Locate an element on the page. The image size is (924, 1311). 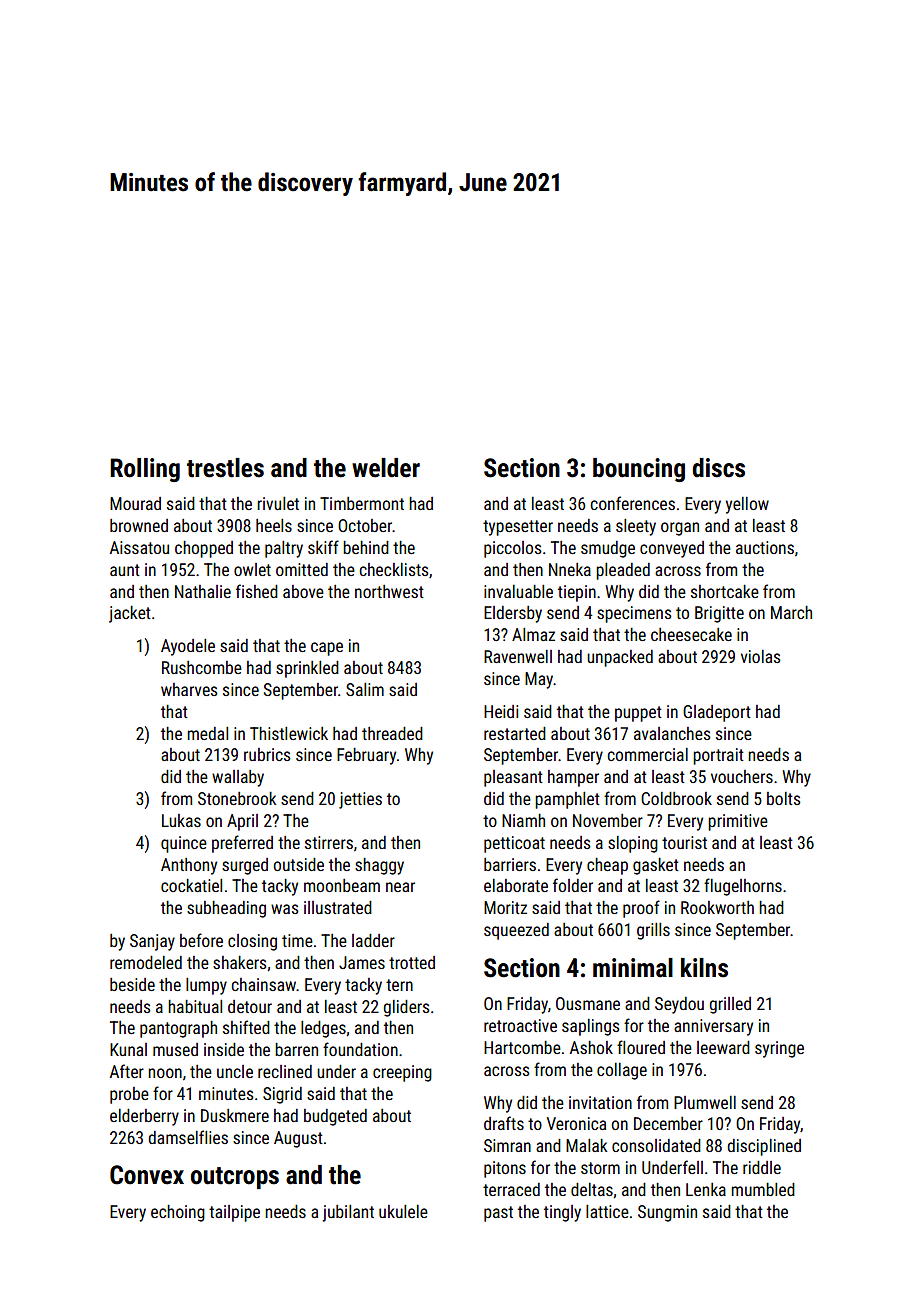
ledges is located at coordinates (323, 1029).
